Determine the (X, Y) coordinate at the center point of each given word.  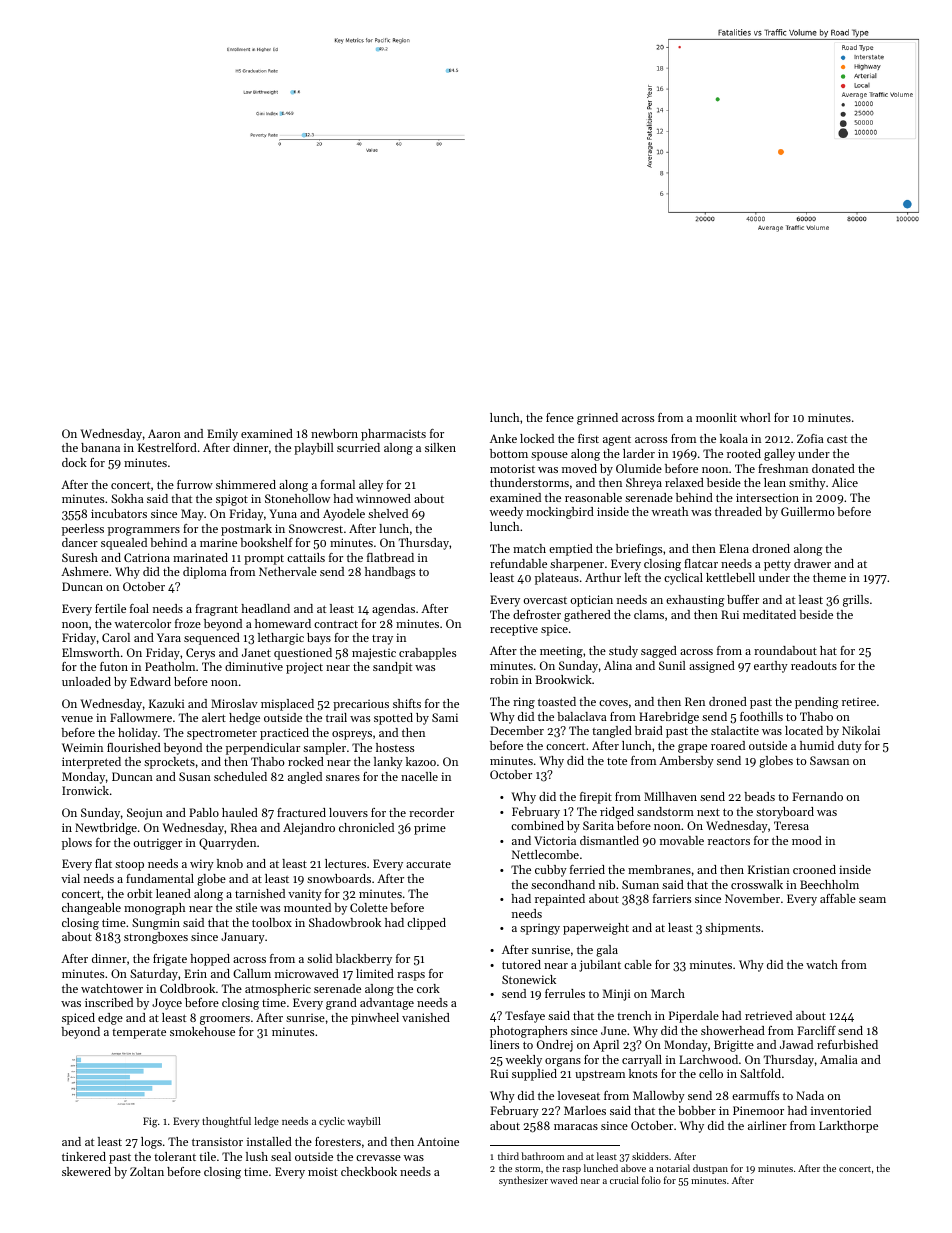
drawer (812, 563)
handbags (390, 573)
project (304, 668)
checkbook (369, 1171)
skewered (86, 1171)
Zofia (810, 438)
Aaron (164, 433)
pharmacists (393, 435)
